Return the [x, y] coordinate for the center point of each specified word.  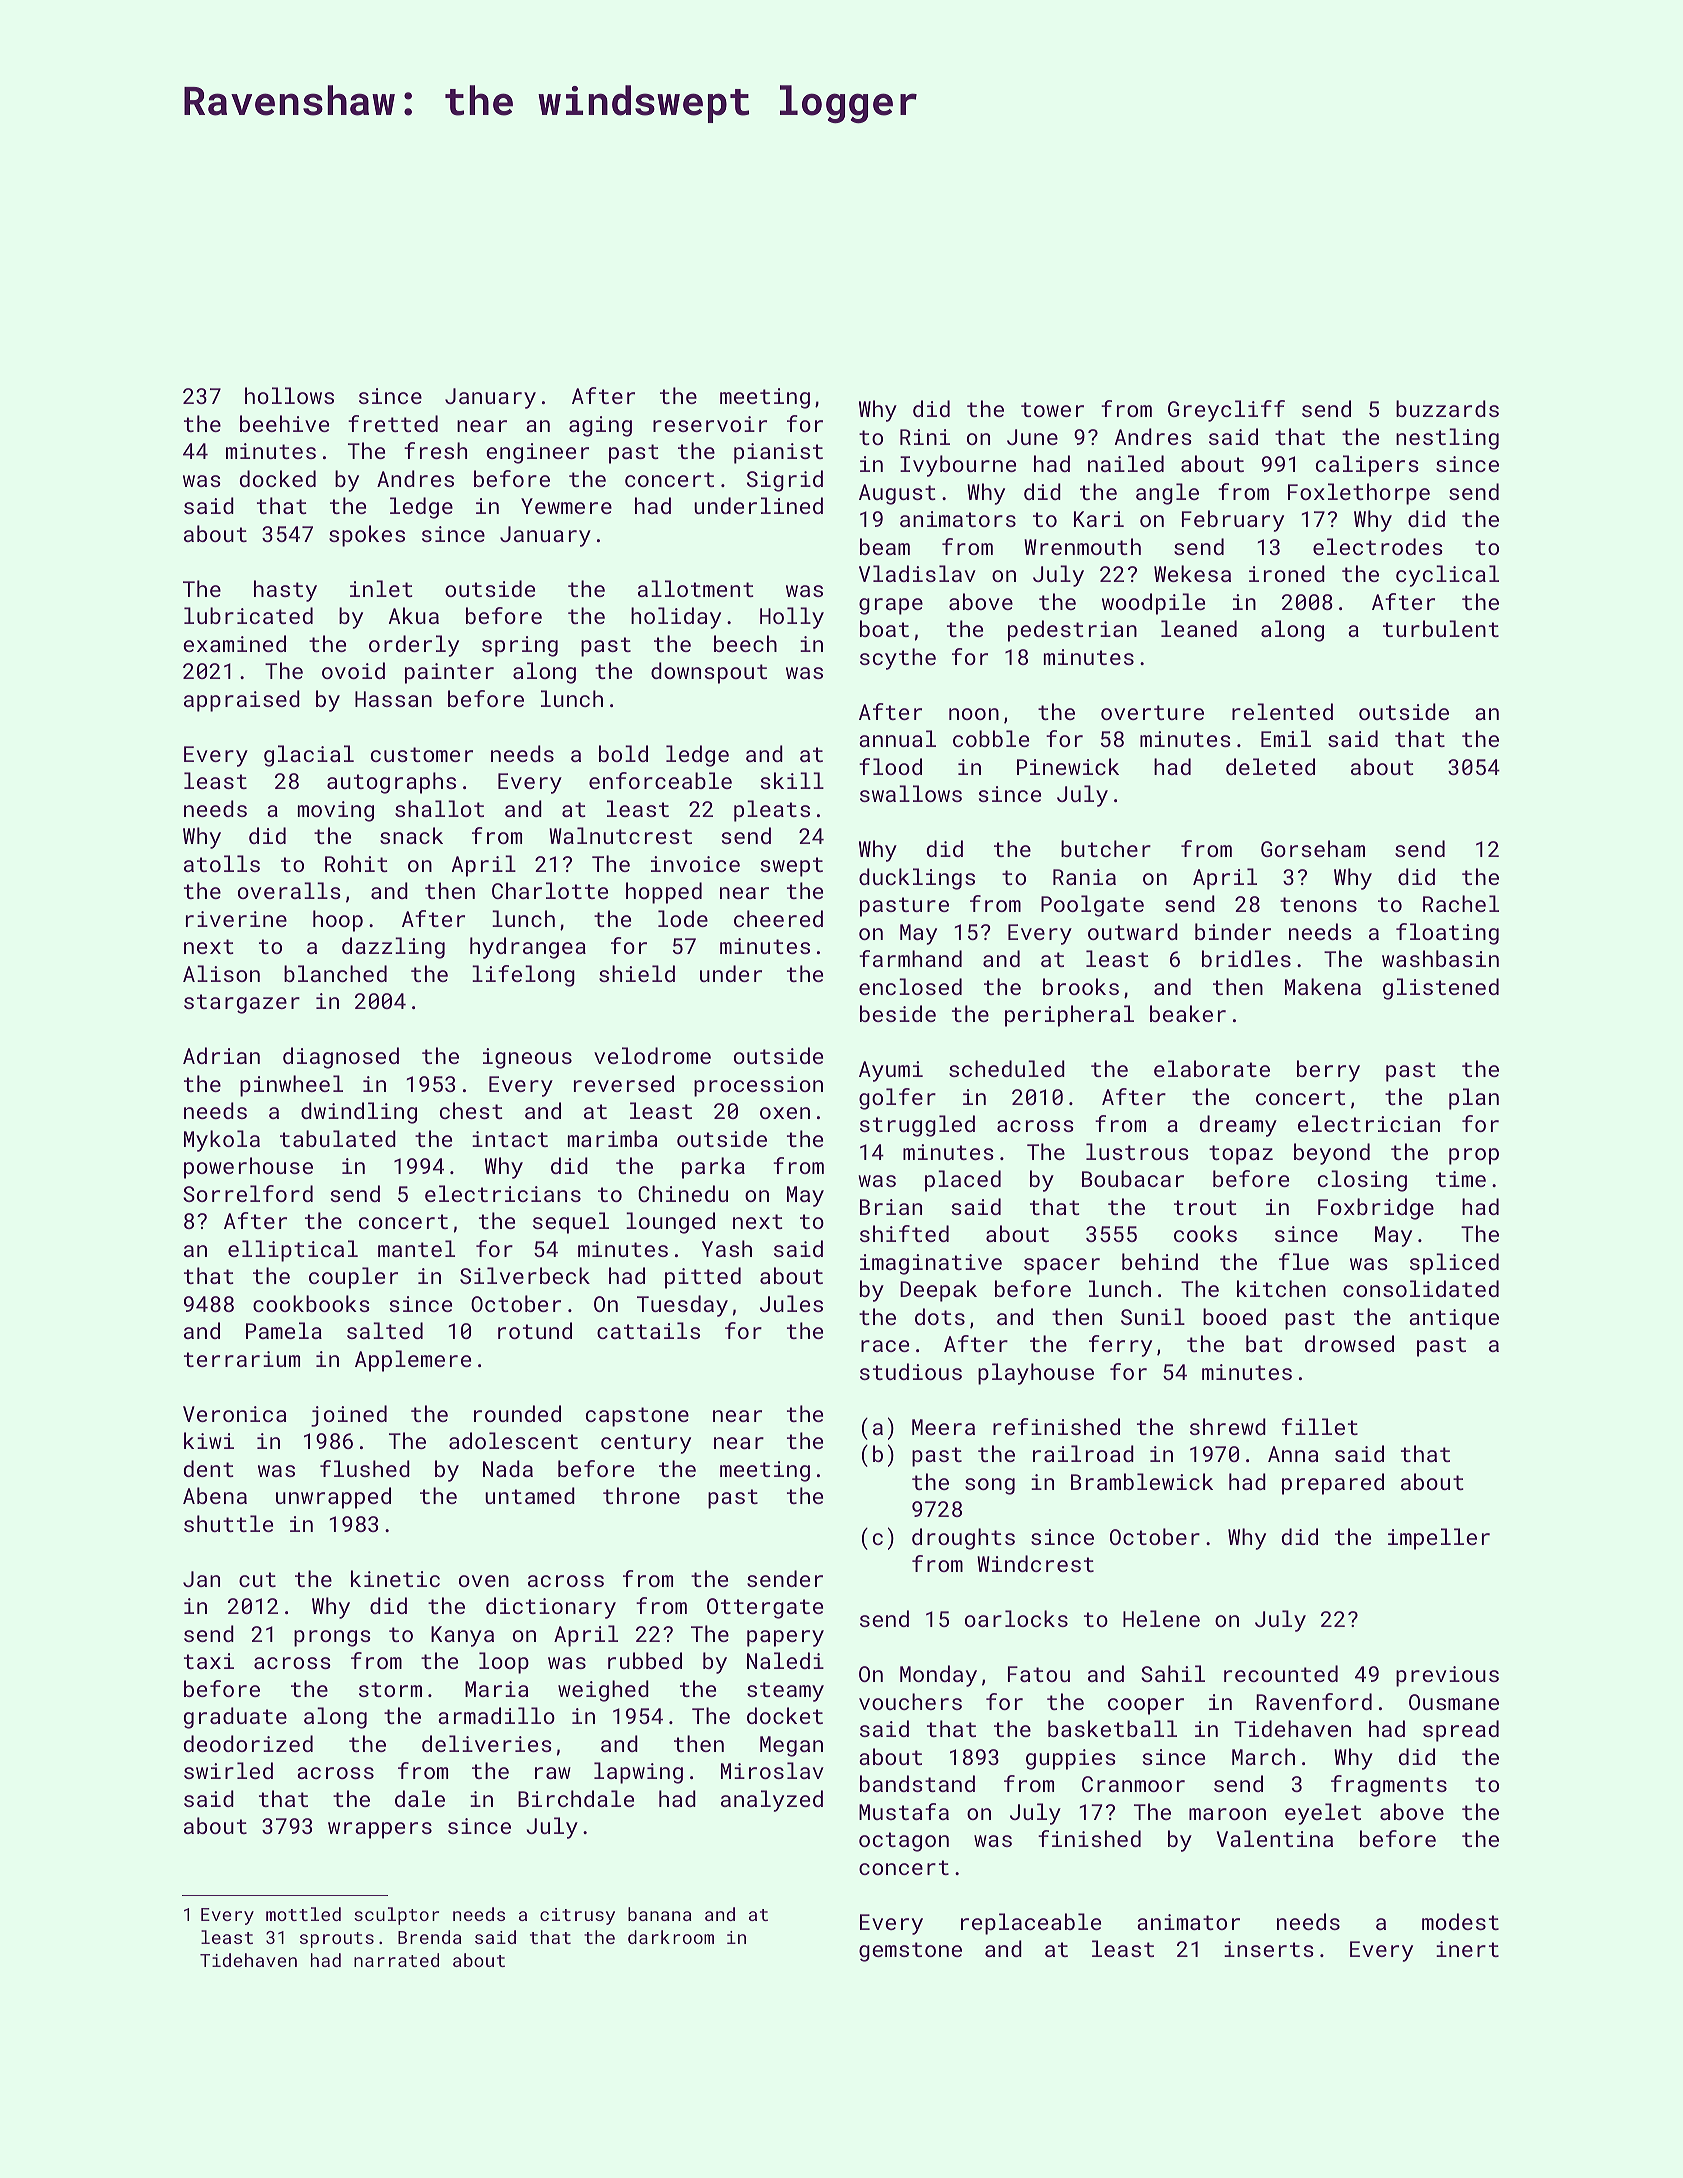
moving [335, 811]
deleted [1270, 766]
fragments [1389, 1786]
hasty [285, 591]
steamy [785, 1692]
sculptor [396, 1916]
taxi [209, 1661]
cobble [991, 738]
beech [745, 643]
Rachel [1461, 903]
